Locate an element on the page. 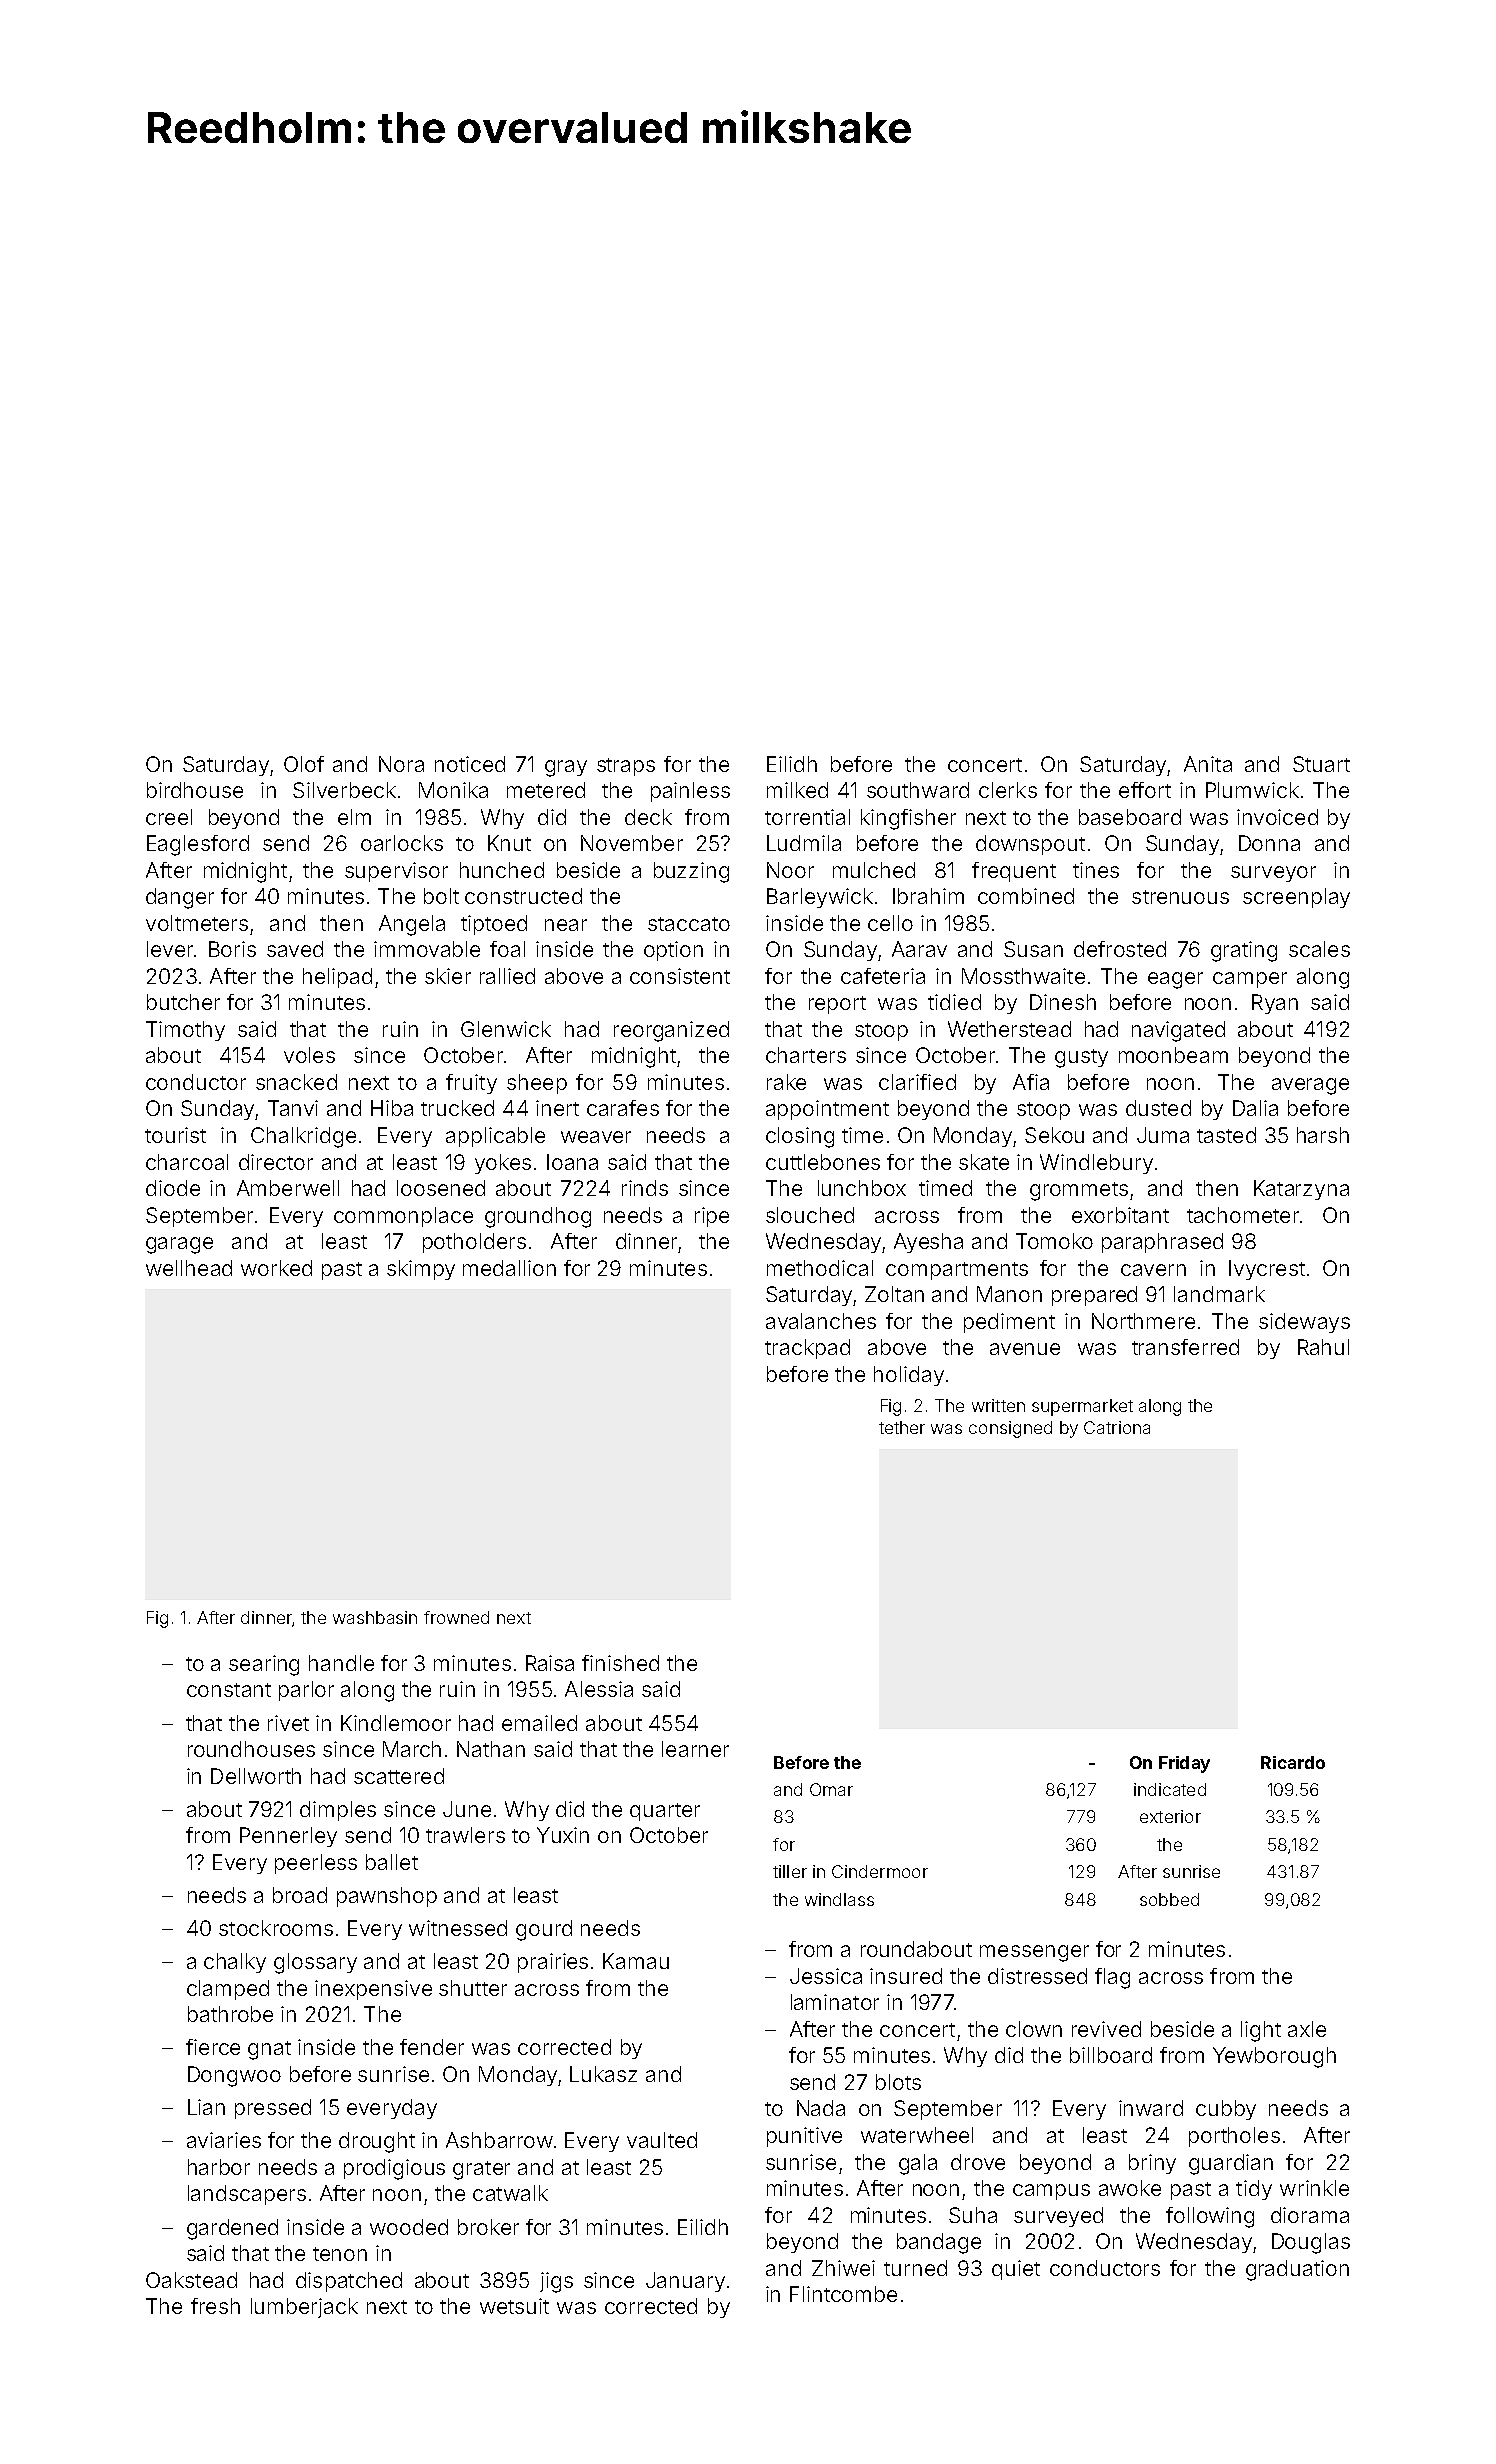 This document has height=2464, width=1496. painless is located at coordinates (690, 792).
